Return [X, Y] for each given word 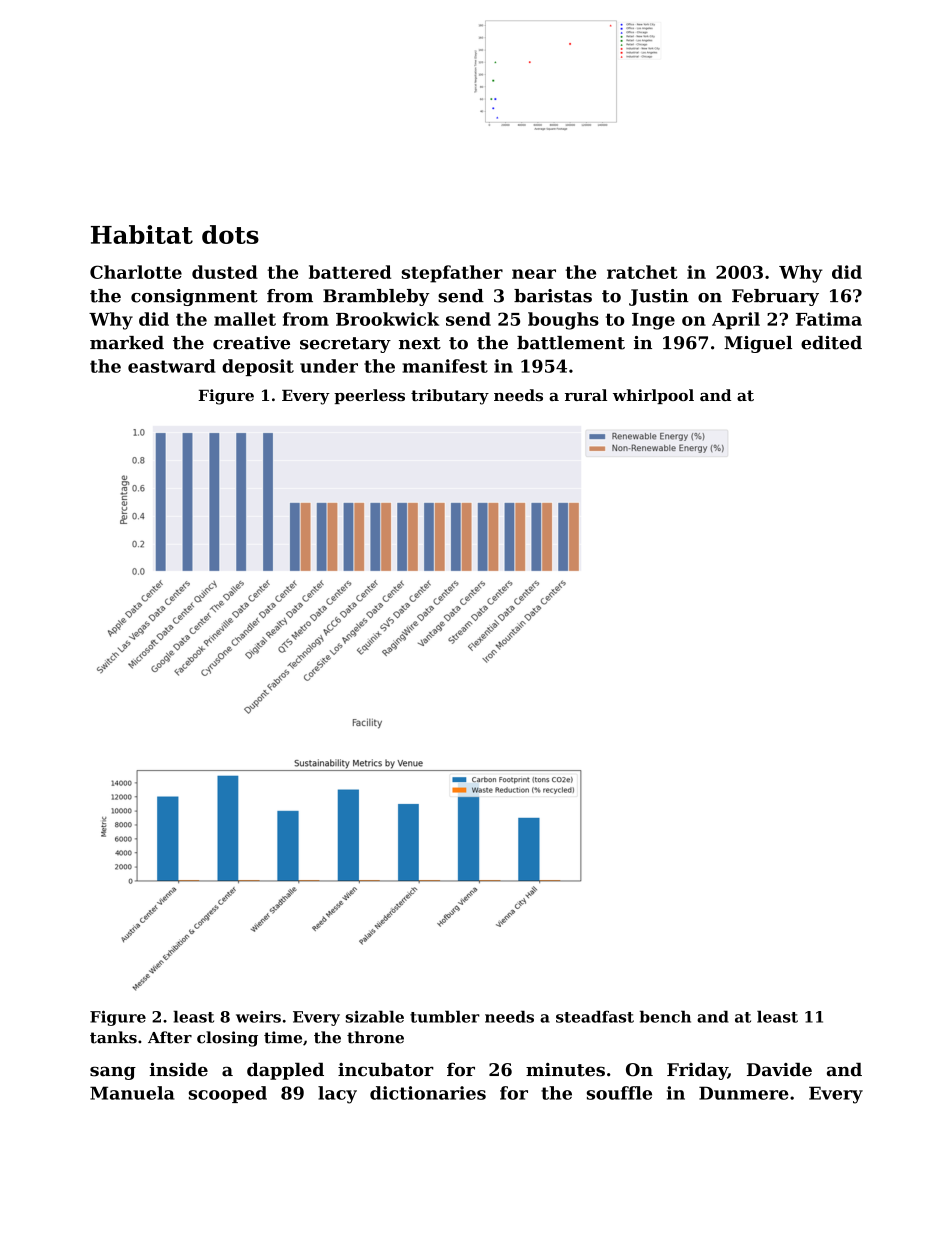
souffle [619, 1093]
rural [586, 395]
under [329, 366]
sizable [375, 1016]
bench [665, 1016]
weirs [258, 1017]
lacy [337, 1095]
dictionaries [428, 1093]
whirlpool [653, 396]
